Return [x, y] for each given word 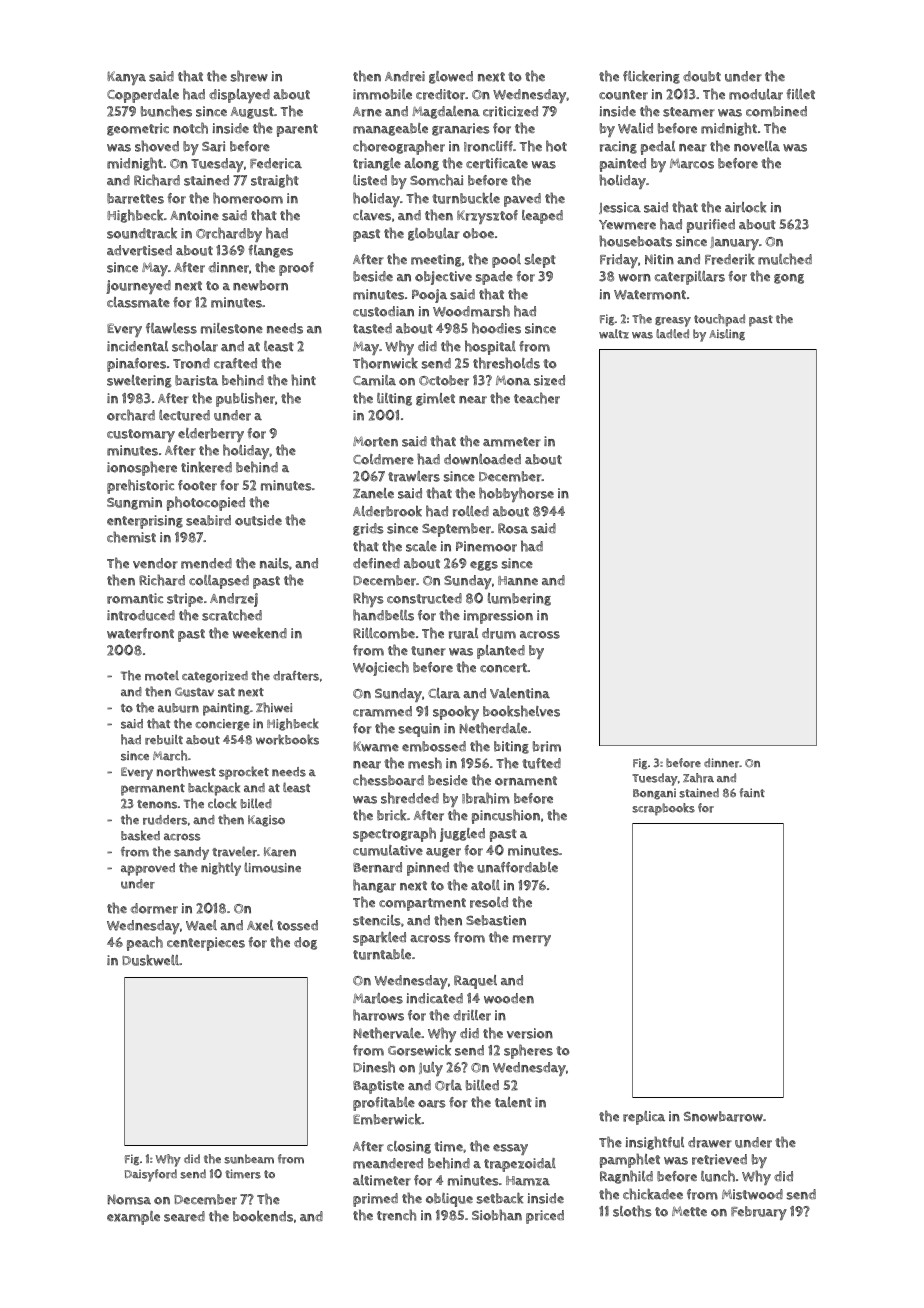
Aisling [727, 335]
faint [752, 792]
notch [190, 128]
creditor [441, 94]
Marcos [692, 164]
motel [162, 675]
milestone [232, 328]
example [133, 1218]
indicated [435, 998]
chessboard [388, 780]
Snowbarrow [723, 1116]
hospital [490, 347]
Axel [260, 925]
